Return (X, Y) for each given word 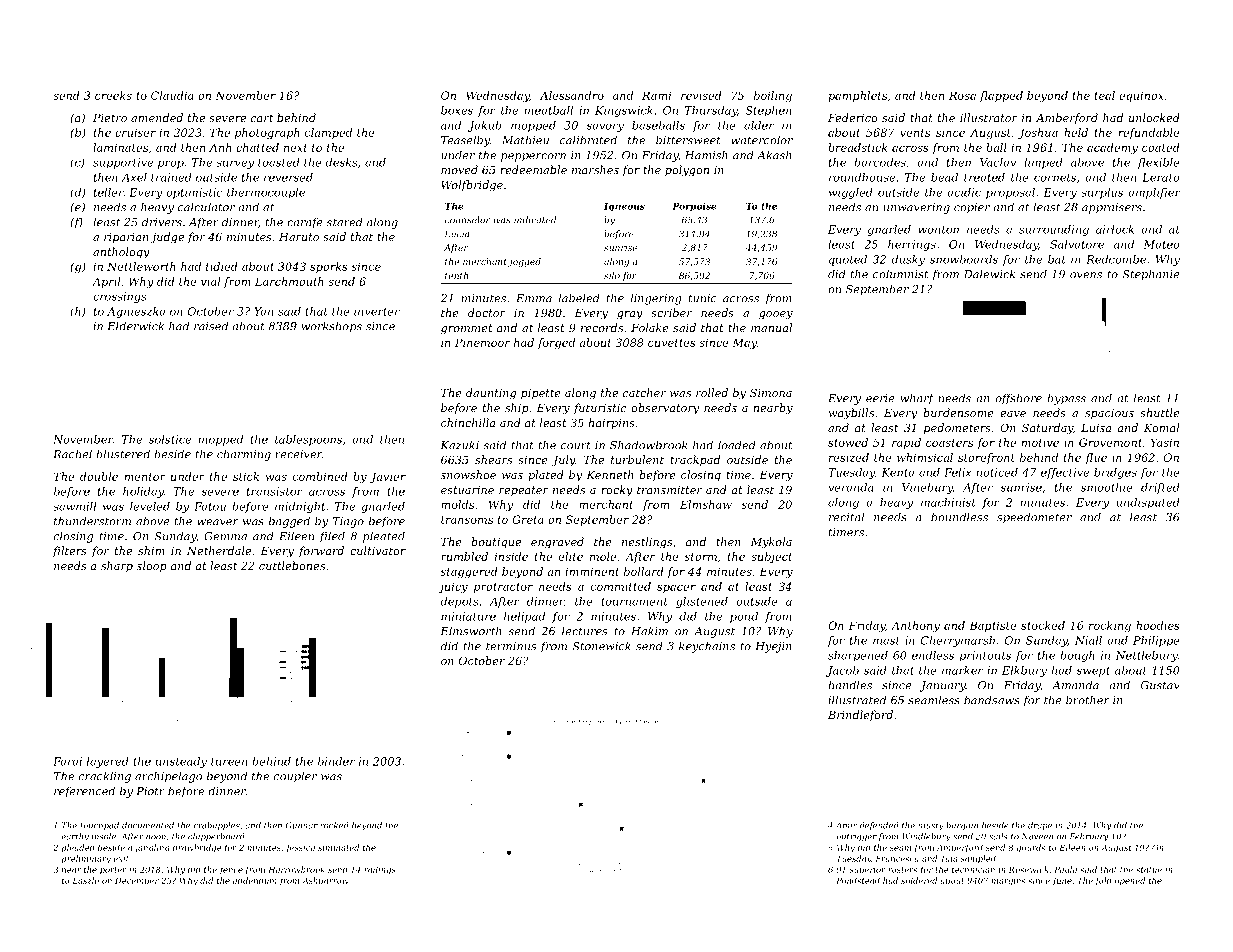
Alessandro (572, 95)
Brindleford (860, 715)
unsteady (181, 762)
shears (493, 459)
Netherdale (219, 550)
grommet (467, 329)
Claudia (172, 95)
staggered (469, 572)
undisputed (1148, 503)
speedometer (1034, 518)
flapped (1001, 96)
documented (148, 825)
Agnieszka (136, 312)
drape (1040, 826)
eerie (880, 398)
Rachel (72, 454)
